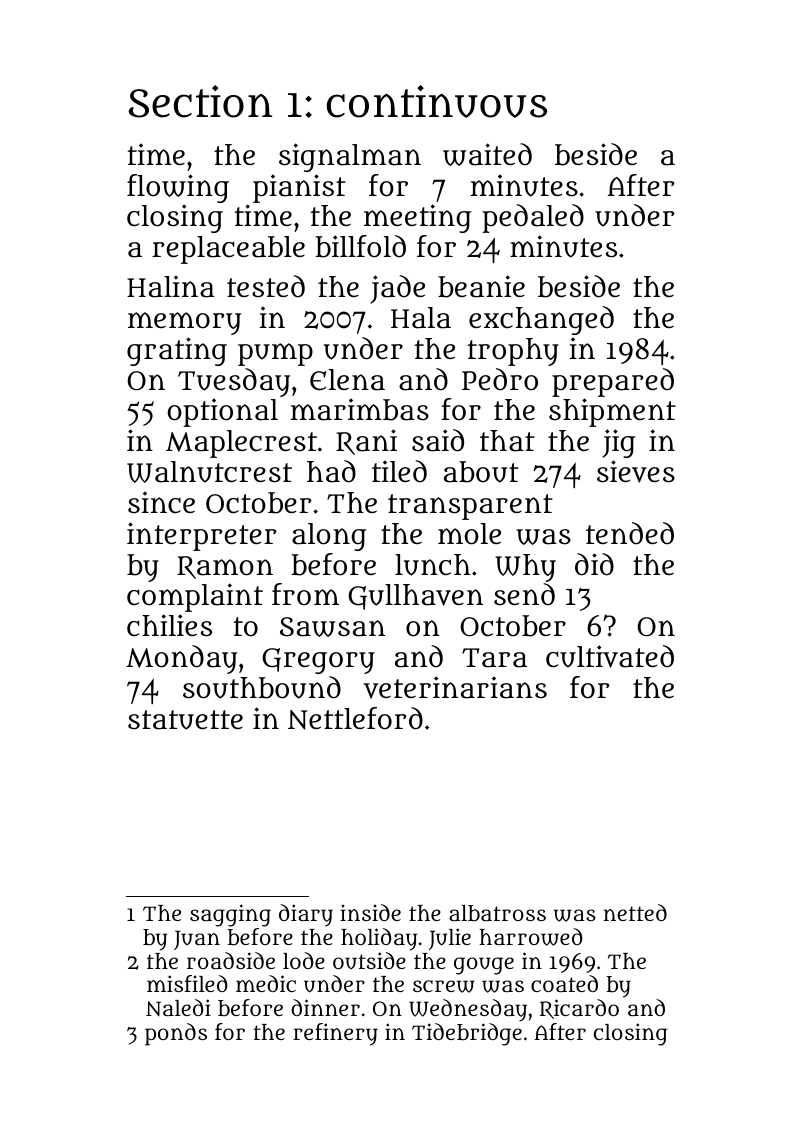  Describe the element at coordinates (360, 246) in the document. I see `billfold` at that location.
